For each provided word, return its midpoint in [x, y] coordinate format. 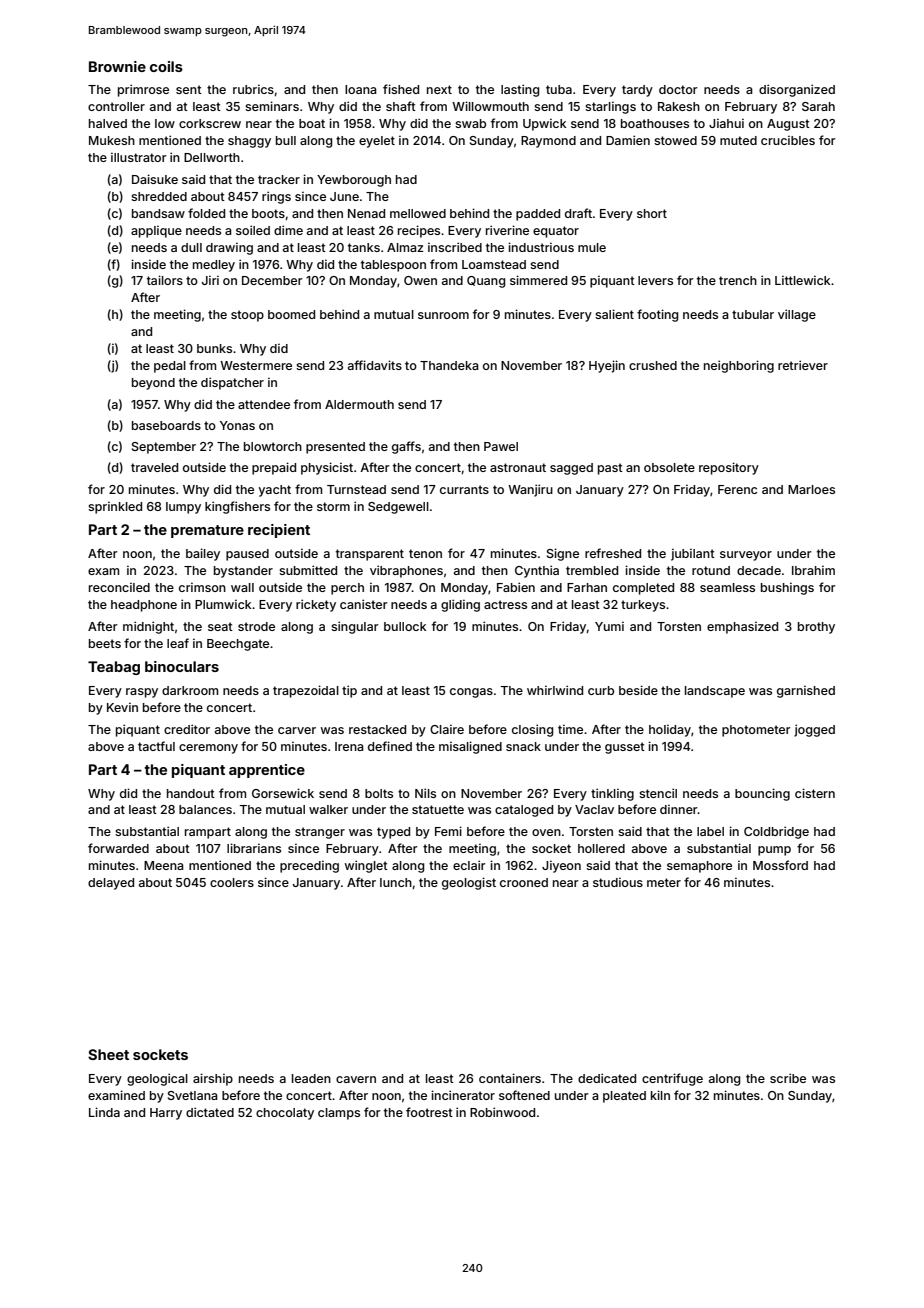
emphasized [742, 627]
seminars [272, 106]
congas [471, 693]
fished [401, 89]
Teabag [114, 668]
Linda [104, 1112]
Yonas [237, 425]
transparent [370, 555]
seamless [727, 587]
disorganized [797, 90]
